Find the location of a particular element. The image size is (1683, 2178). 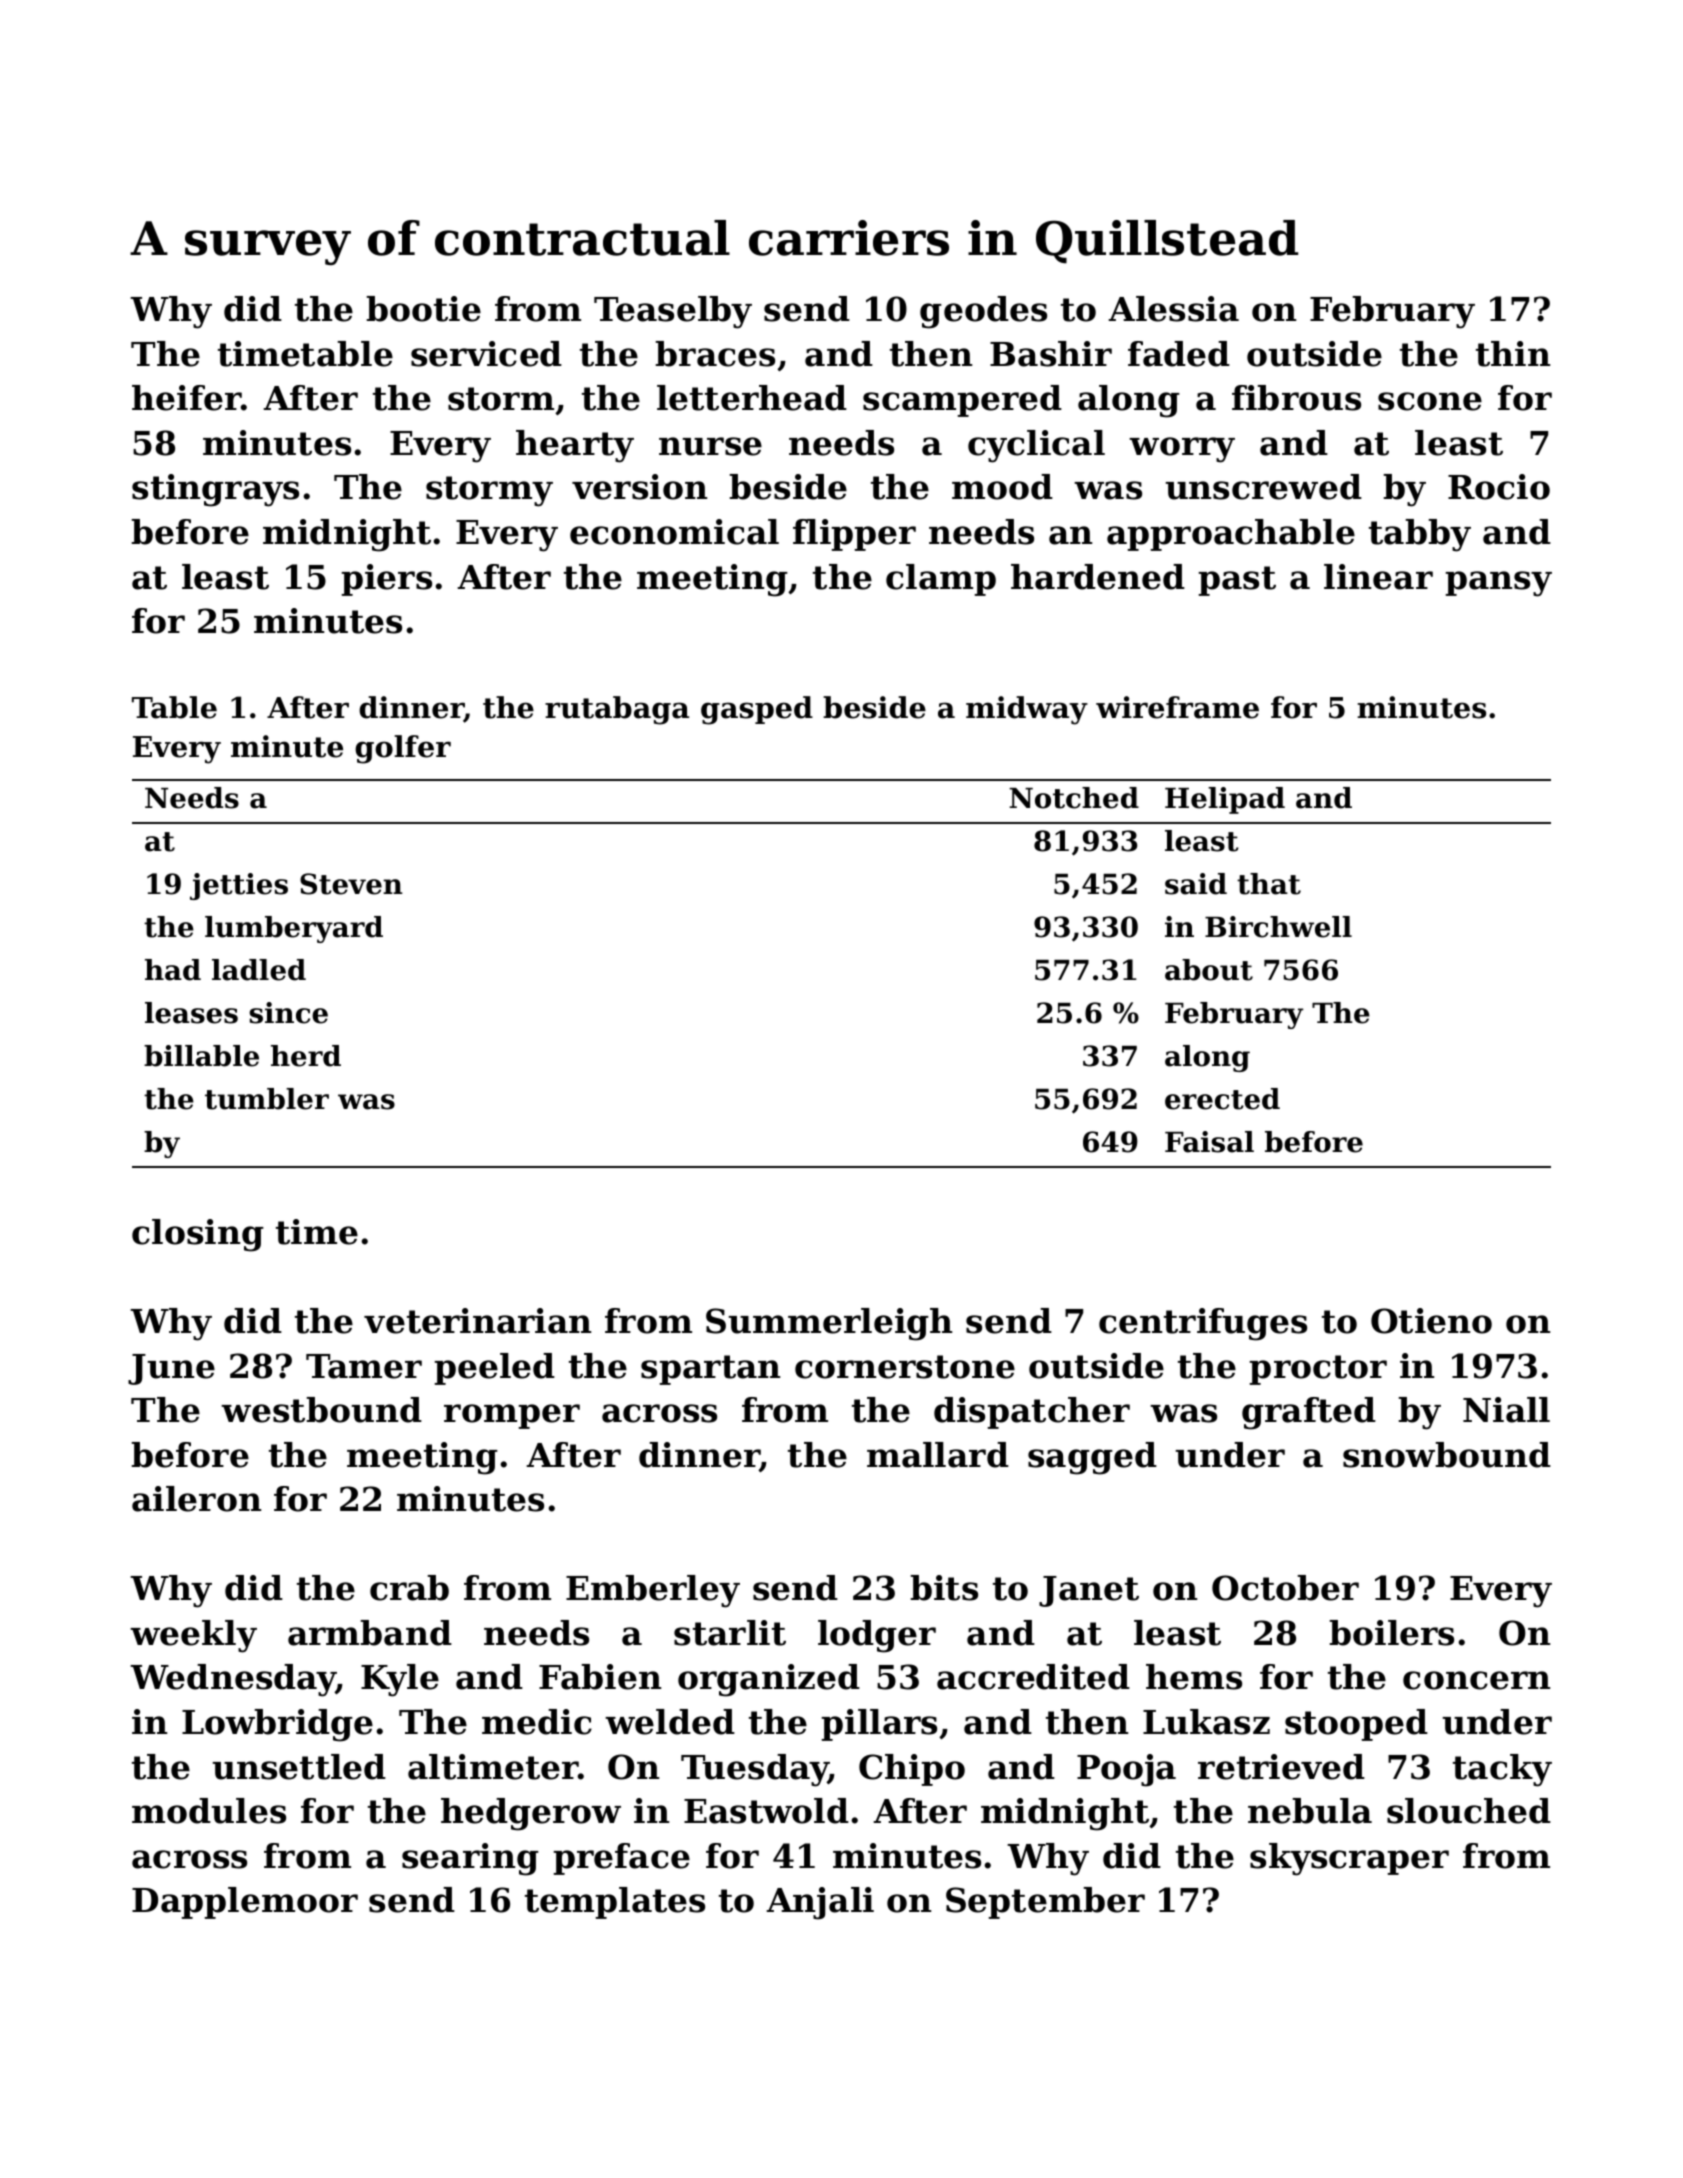

erected is located at coordinates (1222, 1099).
